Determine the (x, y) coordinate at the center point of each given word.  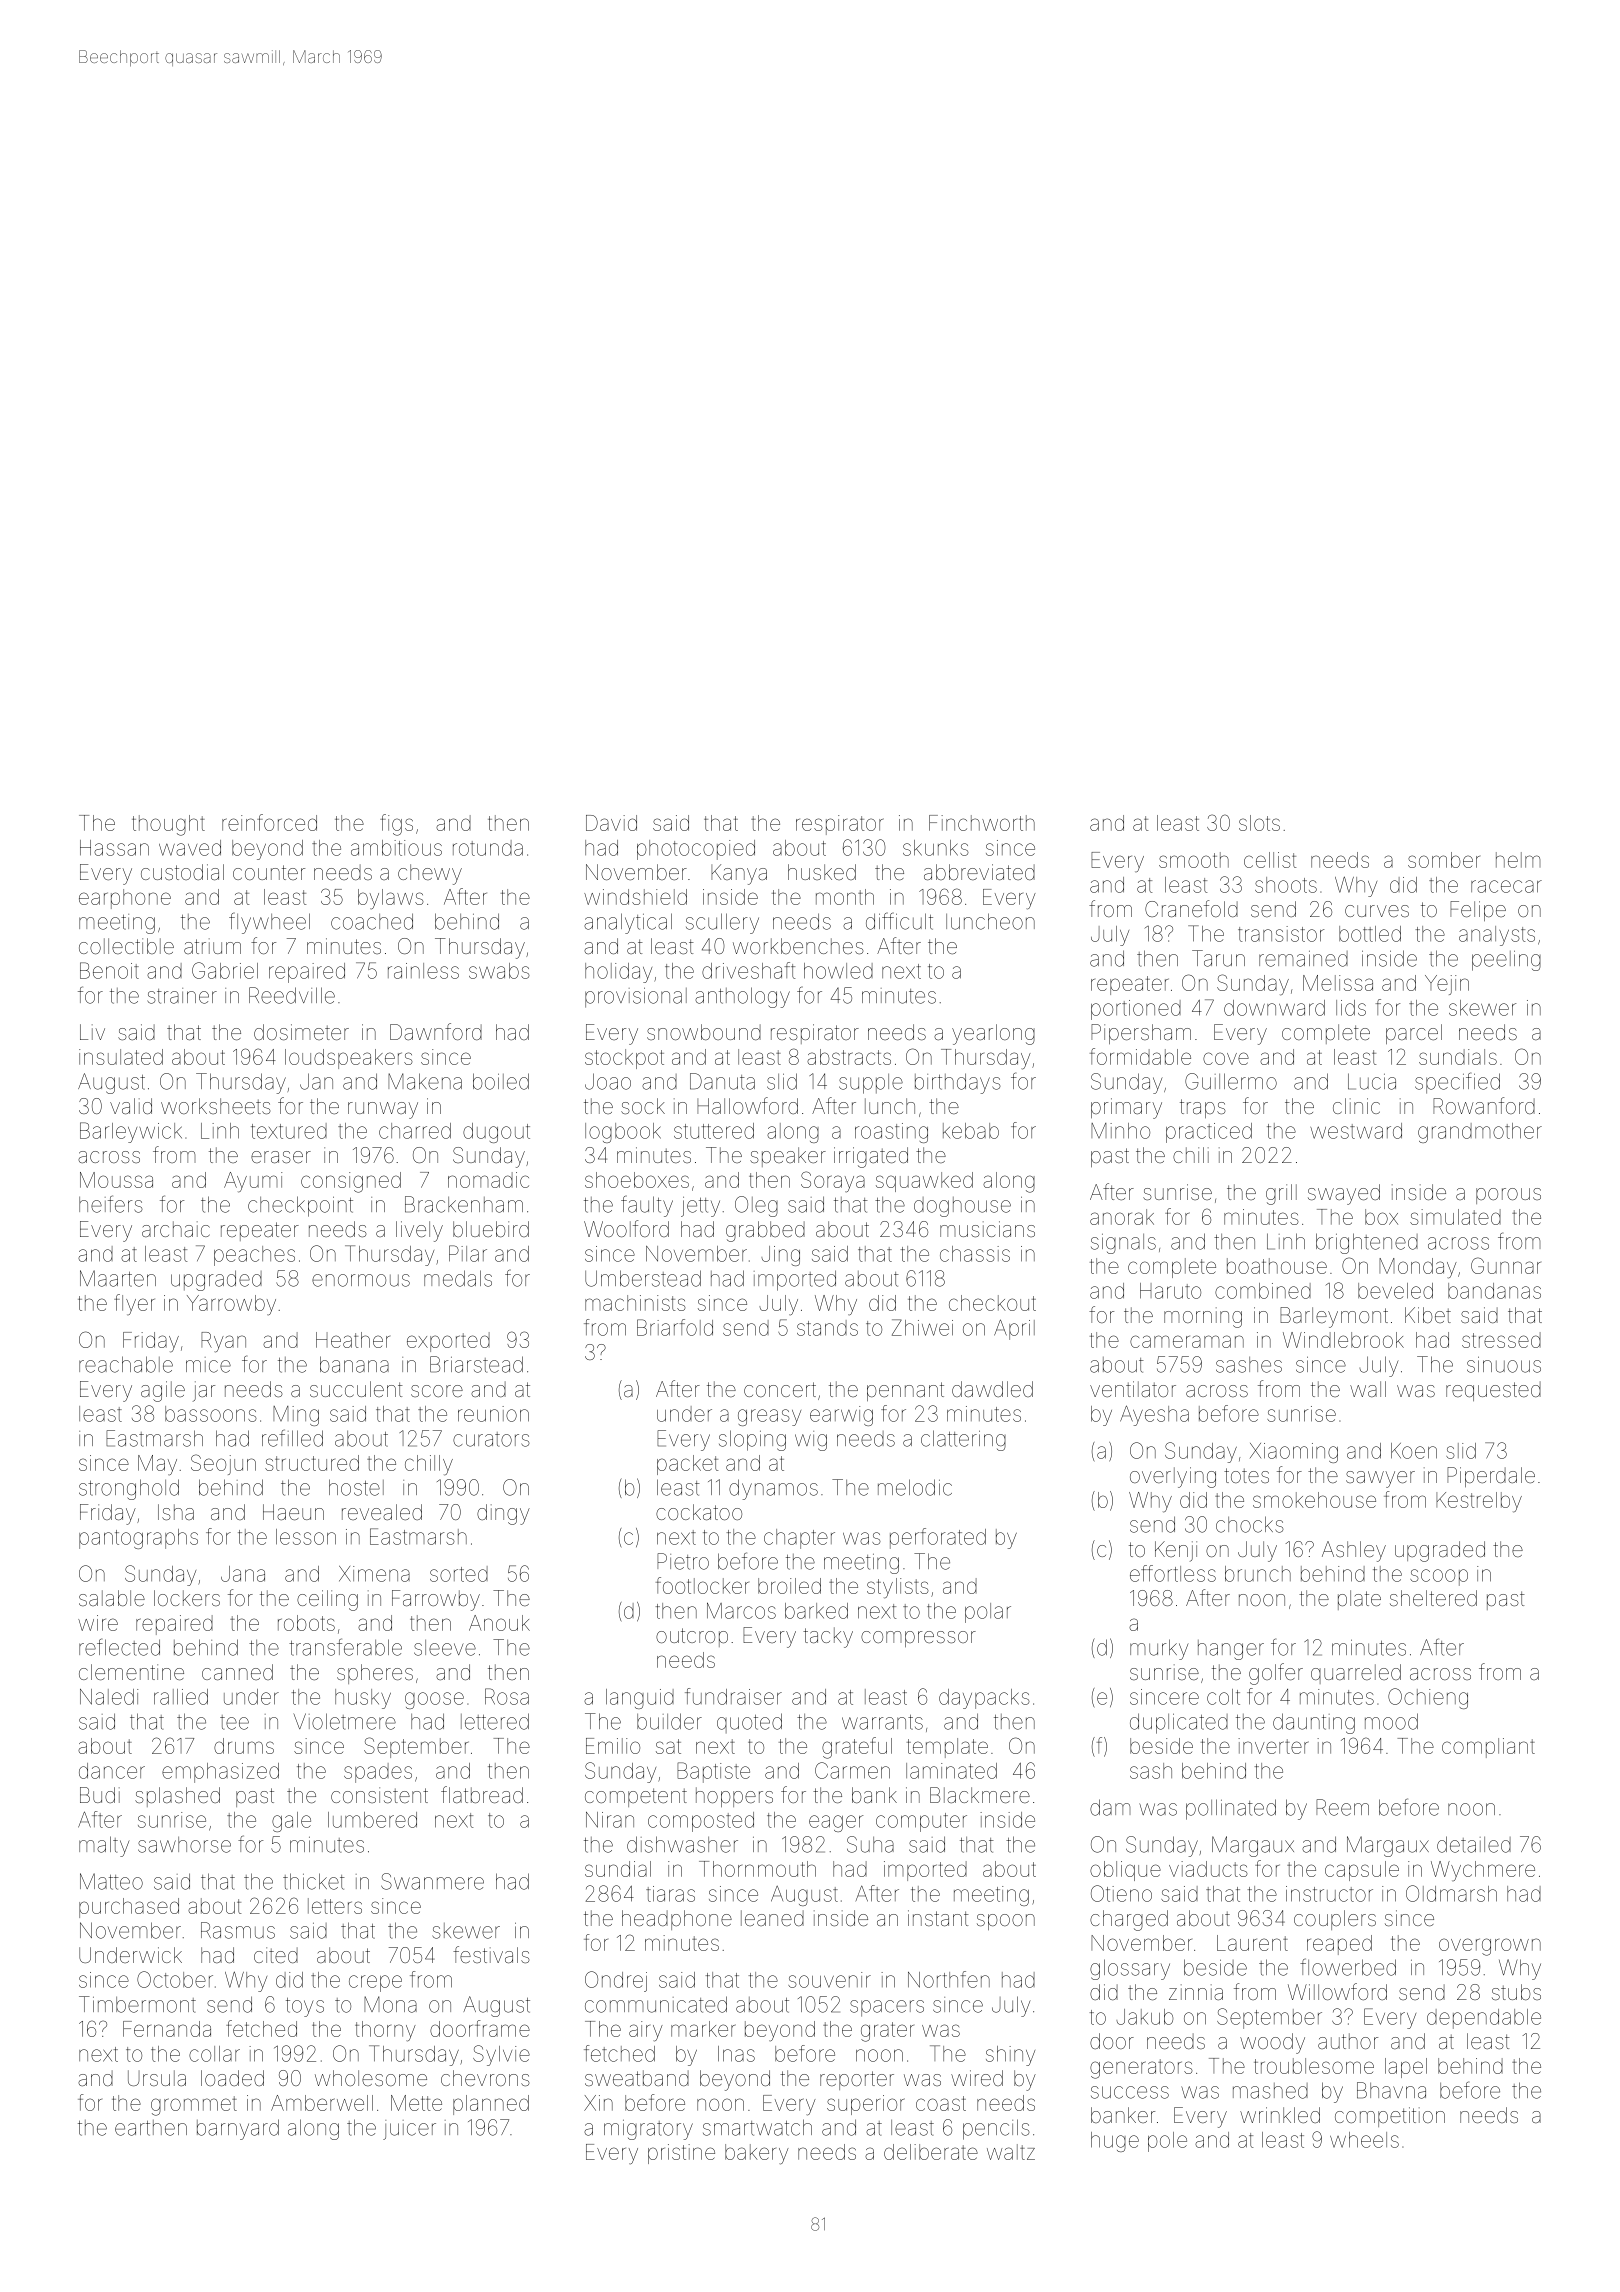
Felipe (1478, 911)
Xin (598, 2103)
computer (921, 1822)
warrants (882, 1722)
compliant (1488, 1748)
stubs (1516, 1992)
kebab (971, 1131)
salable (112, 1598)
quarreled (1356, 1674)
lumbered (372, 1820)
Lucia (1372, 1081)
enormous (361, 1280)
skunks (936, 848)
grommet (194, 2106)
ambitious (396, 848)
